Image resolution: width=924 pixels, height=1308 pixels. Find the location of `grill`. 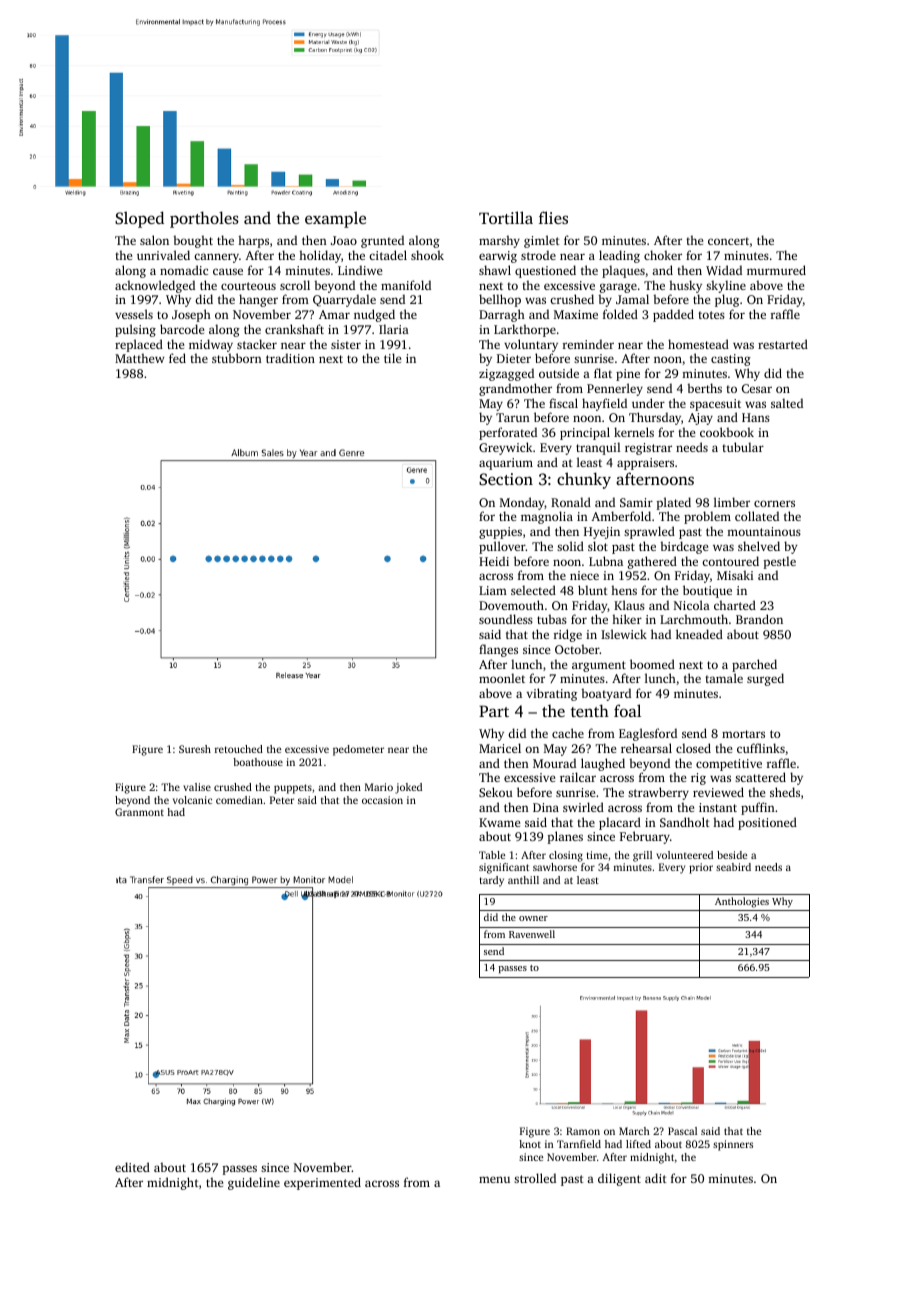

grill is located at coordinates (642, 856).
